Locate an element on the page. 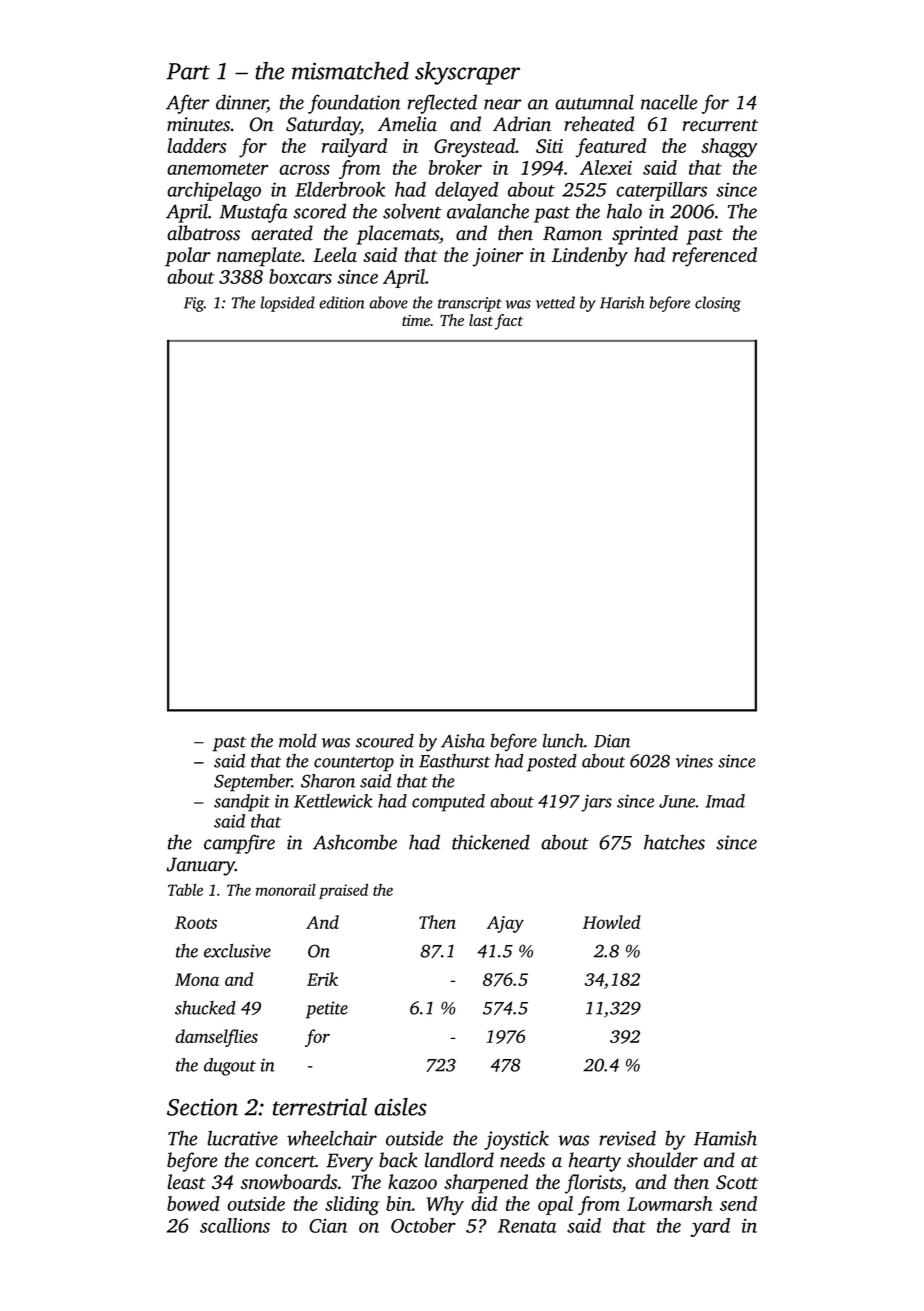 The image size is (924, 1311). Ajay is located at coordinates (505, 924).
